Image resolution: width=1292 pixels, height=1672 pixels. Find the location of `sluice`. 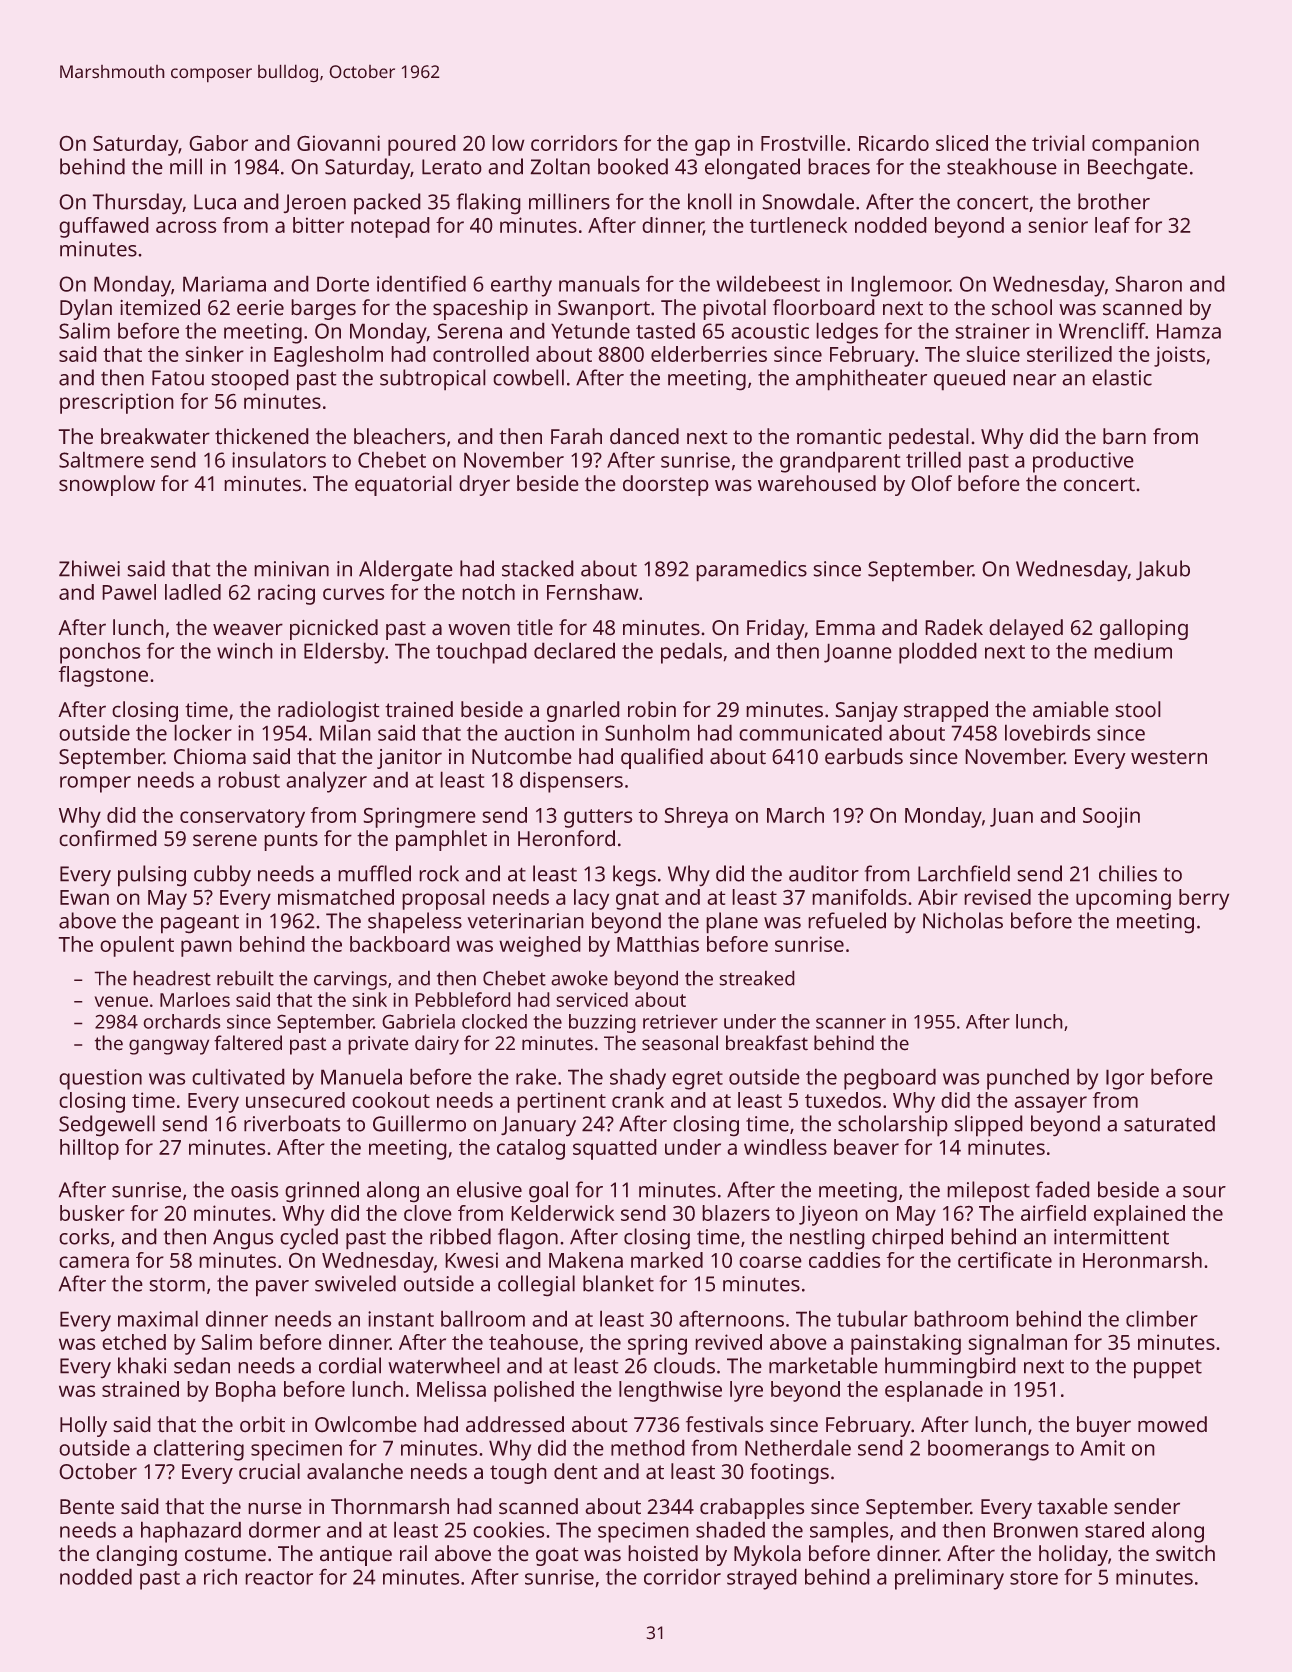

sluice is located at coordinates (993, 354).
